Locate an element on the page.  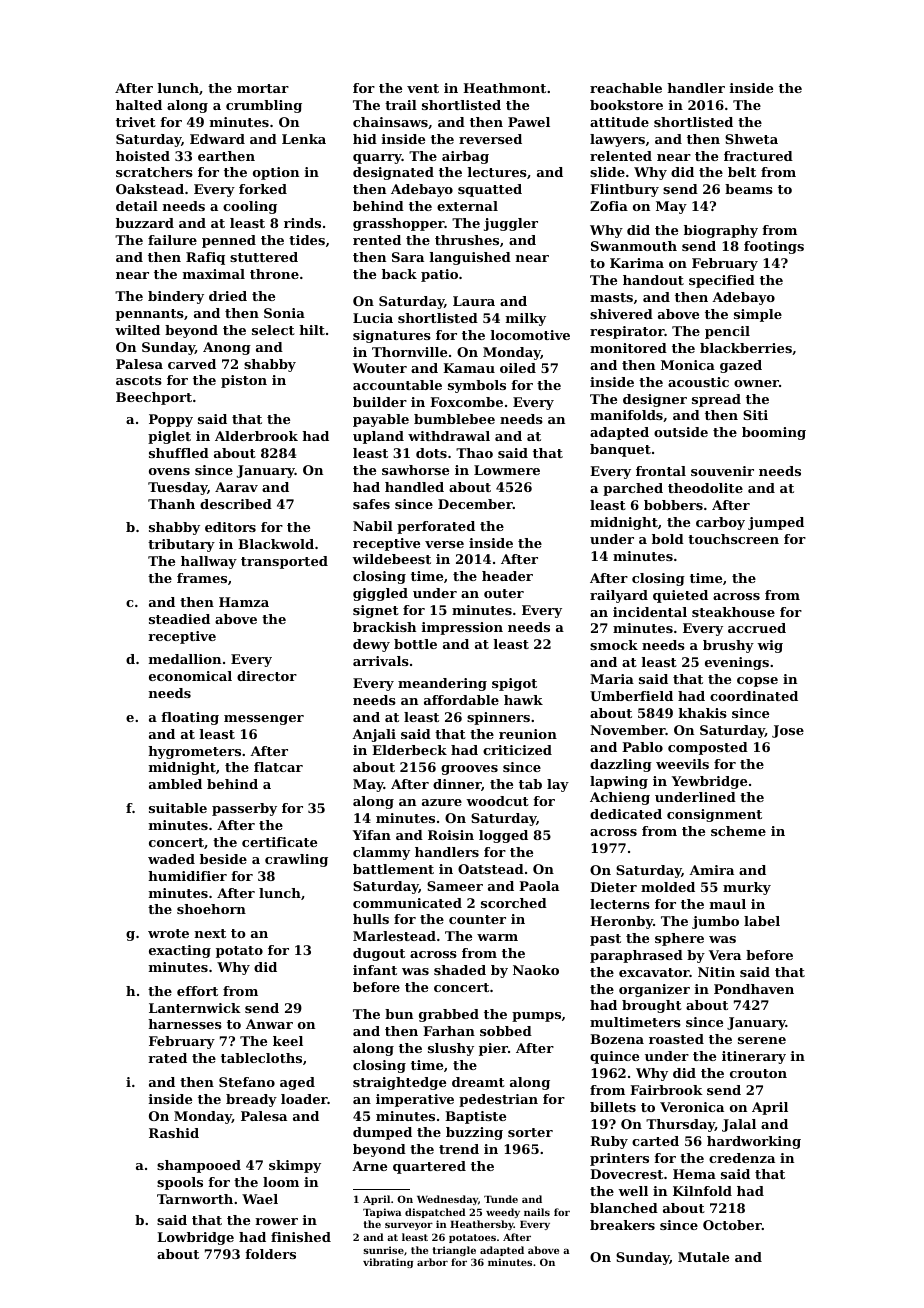
weevils is located at coordinates (682, 764).
